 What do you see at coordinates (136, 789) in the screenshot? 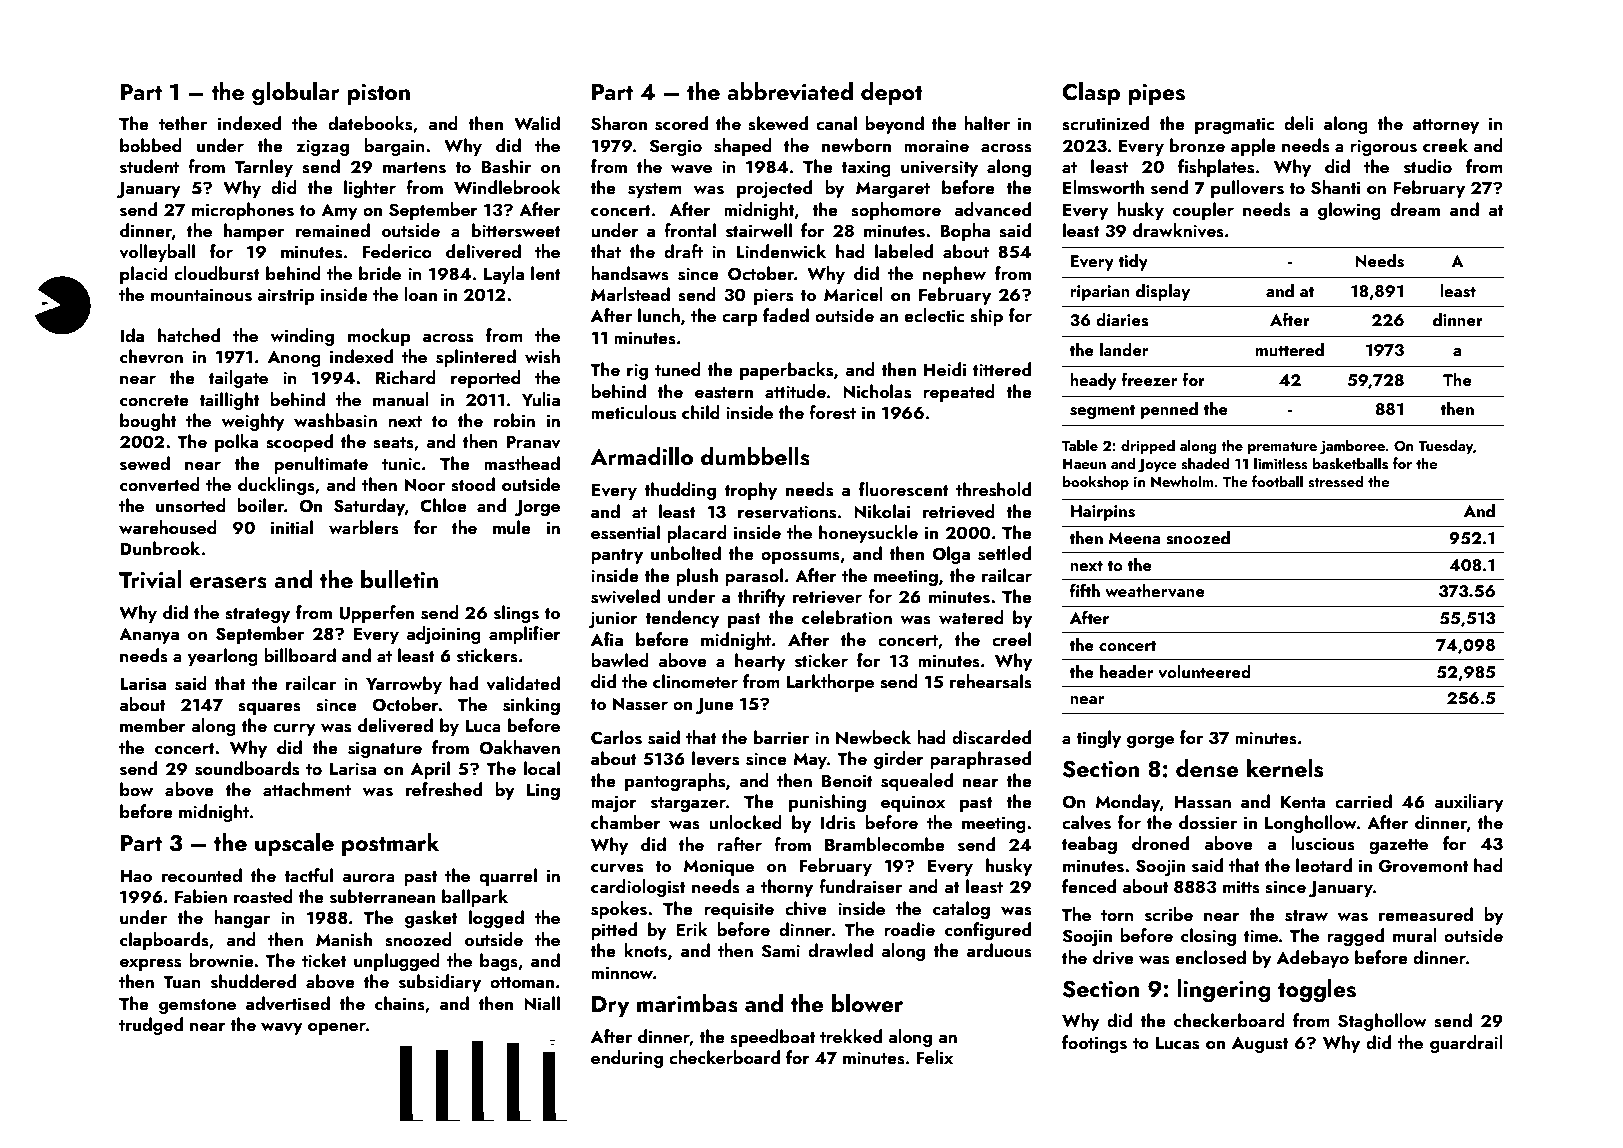
I see `bow` at bounding box center [136, 789].
